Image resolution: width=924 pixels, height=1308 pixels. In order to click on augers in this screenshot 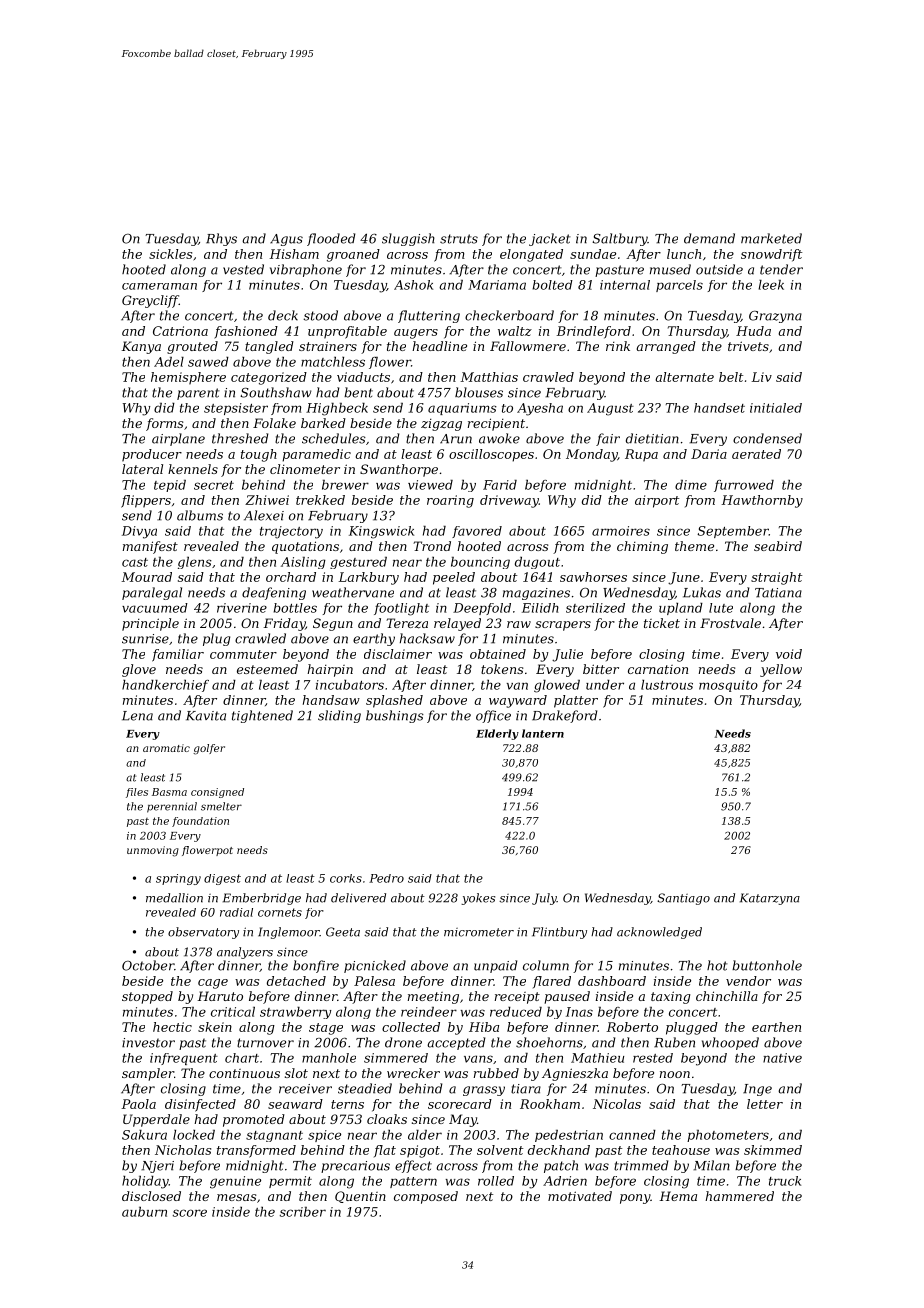, I will do `click(416, 334)`.
